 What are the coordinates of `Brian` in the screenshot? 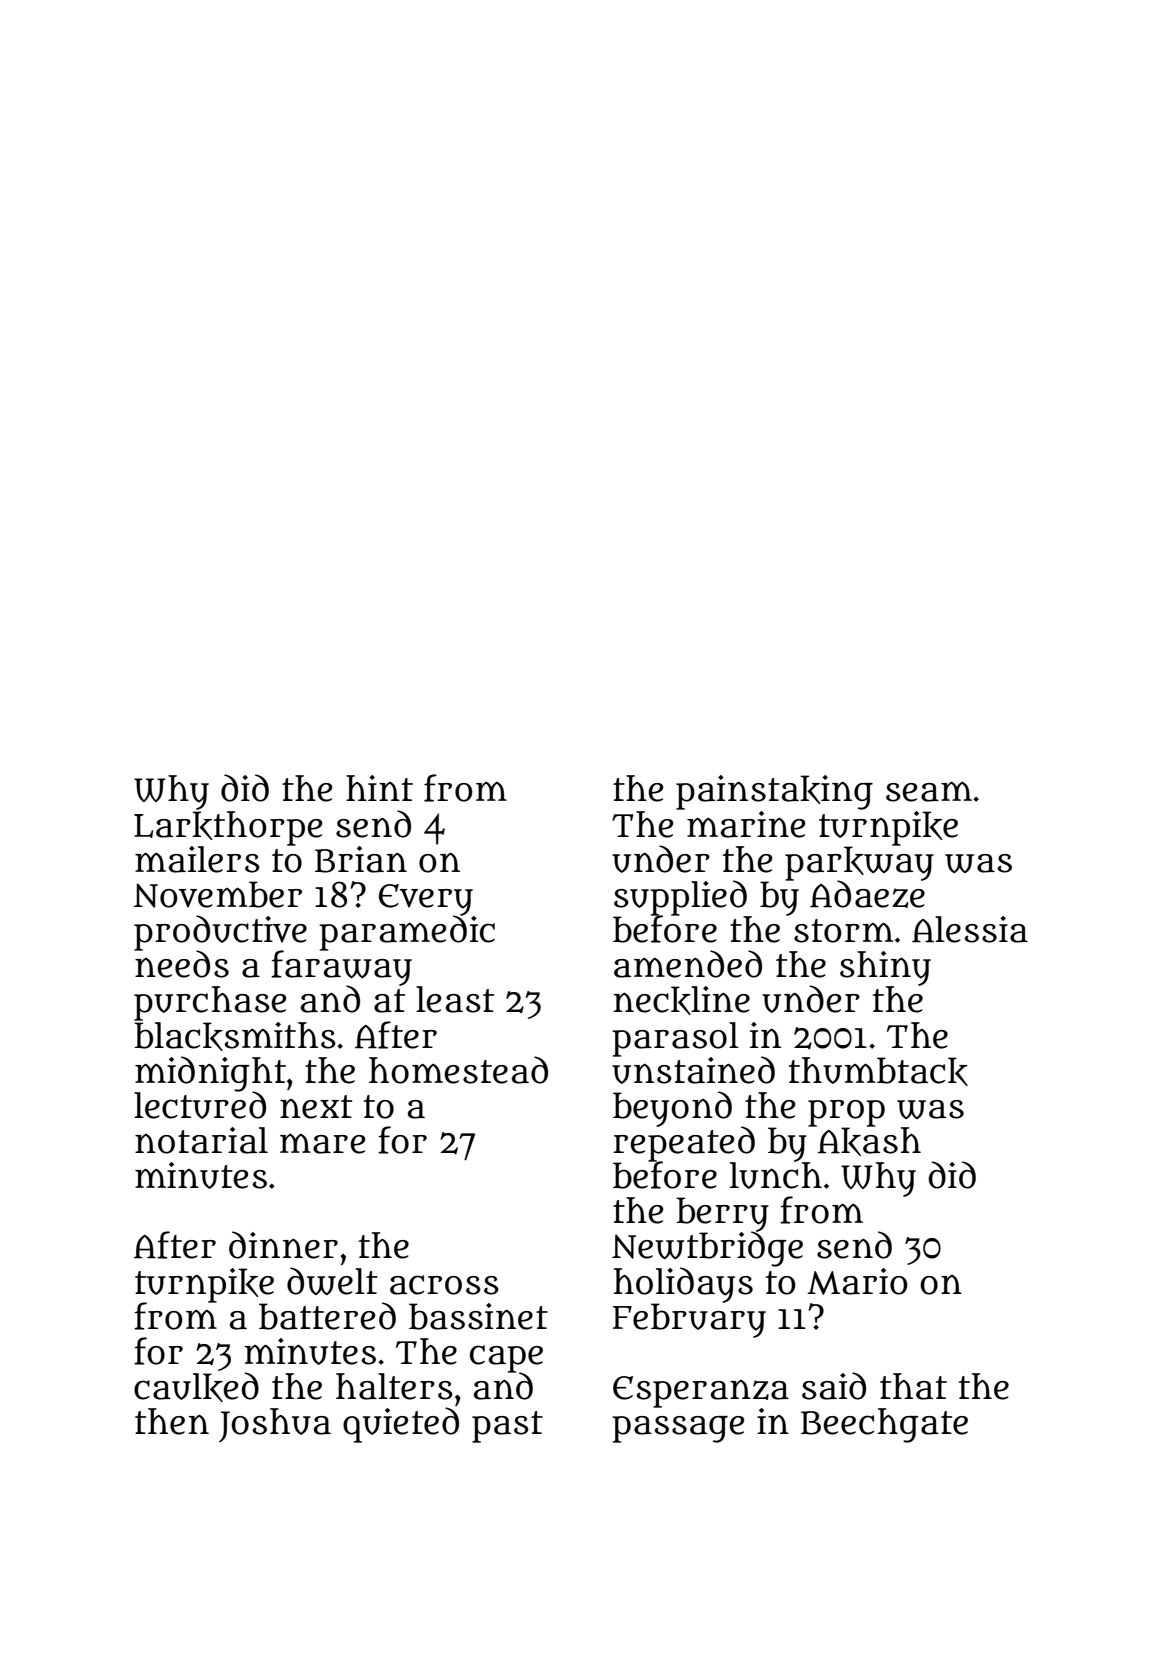 It's located at (361, 859).
